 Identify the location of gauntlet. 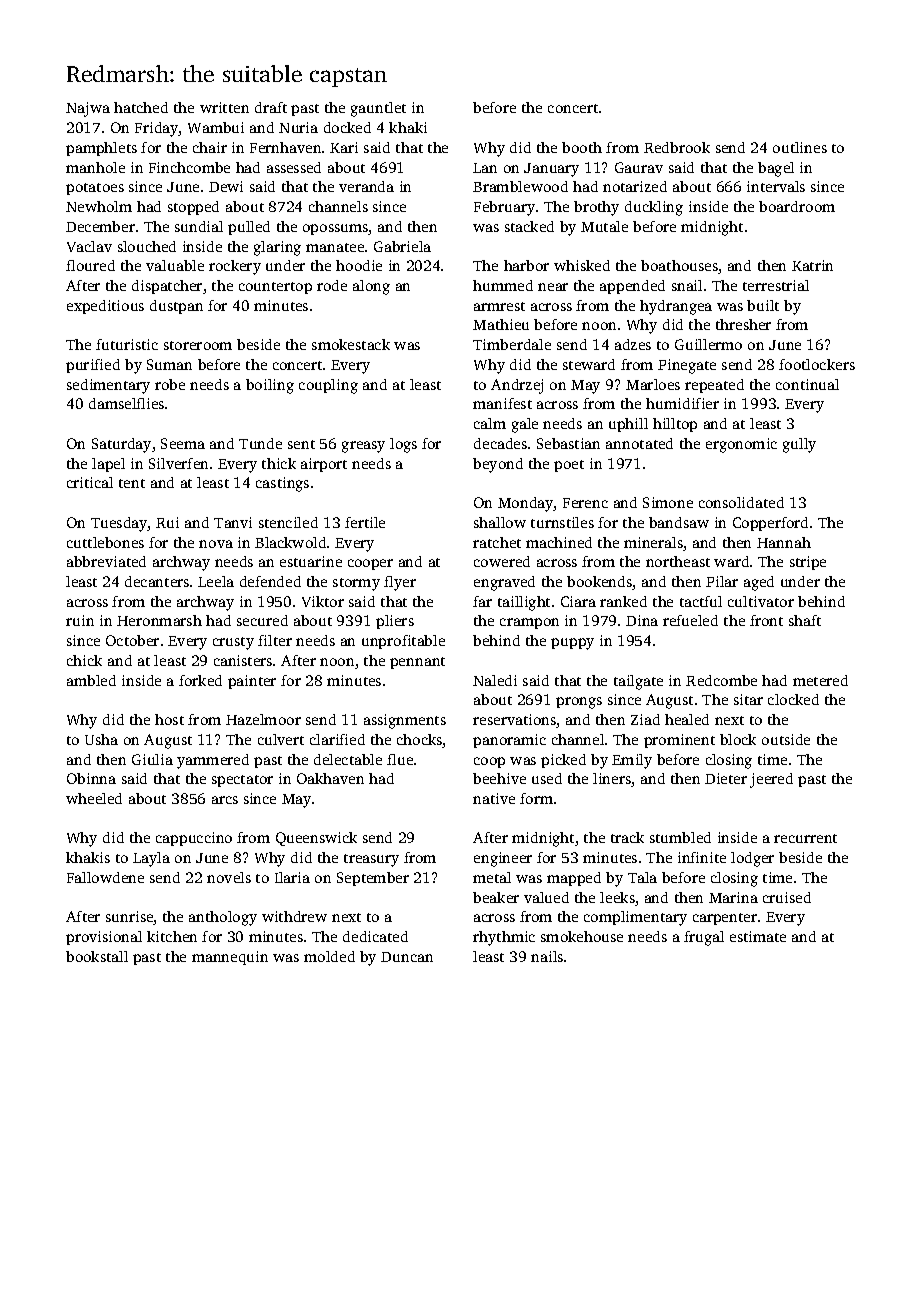
(378, 109).
